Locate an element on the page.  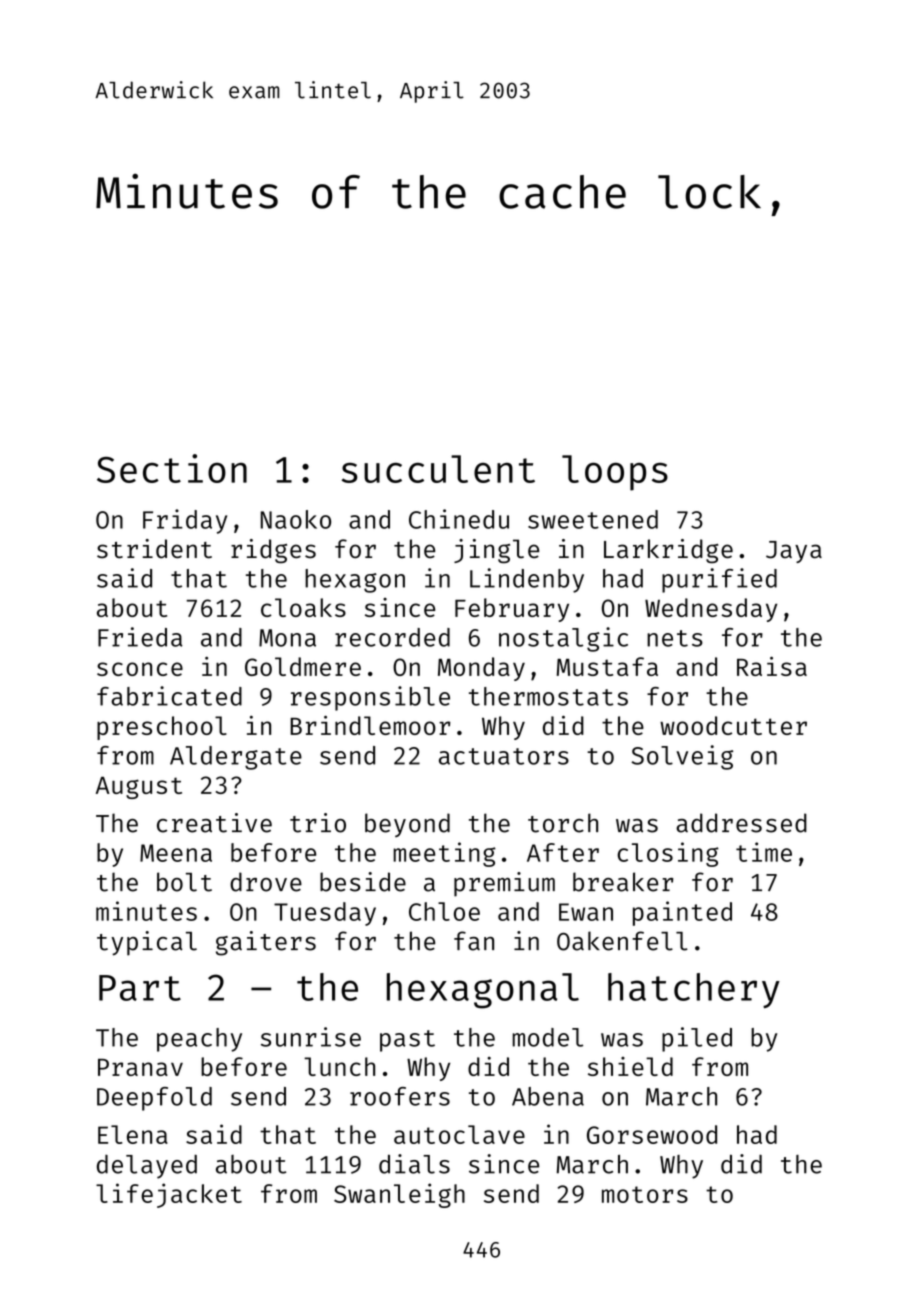
succulent is located at coordinates (438, 469).
